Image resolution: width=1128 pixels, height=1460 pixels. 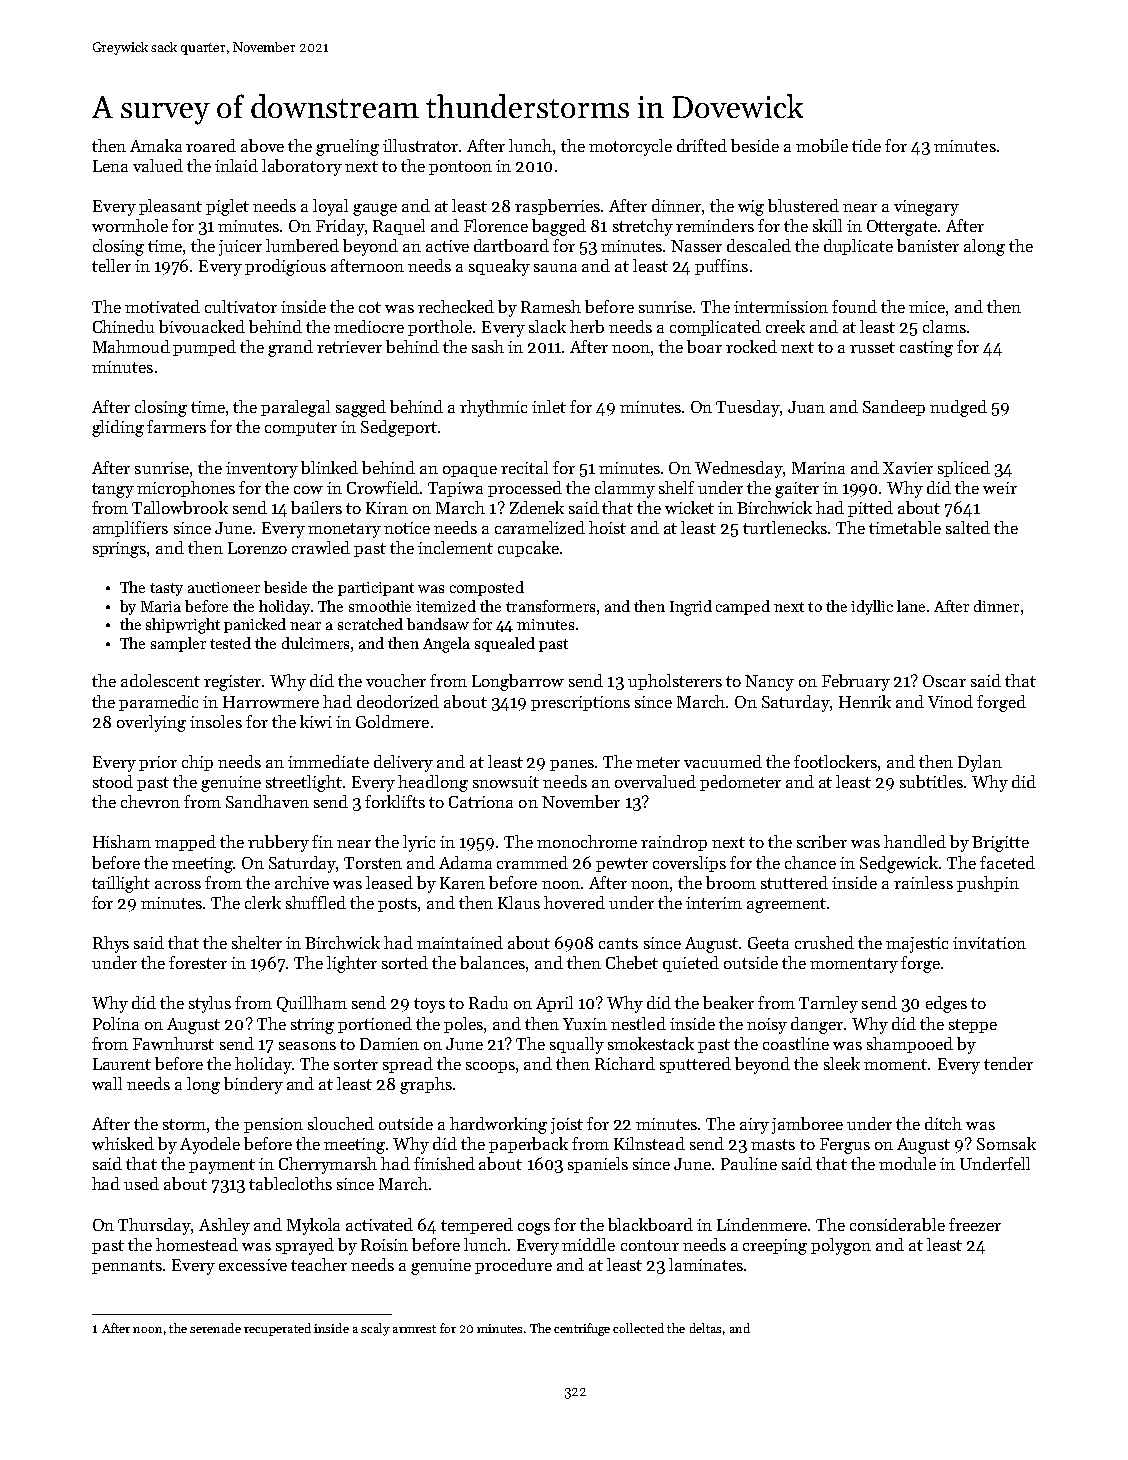 I want to click on rechecked, so click(x=456, y=306).
